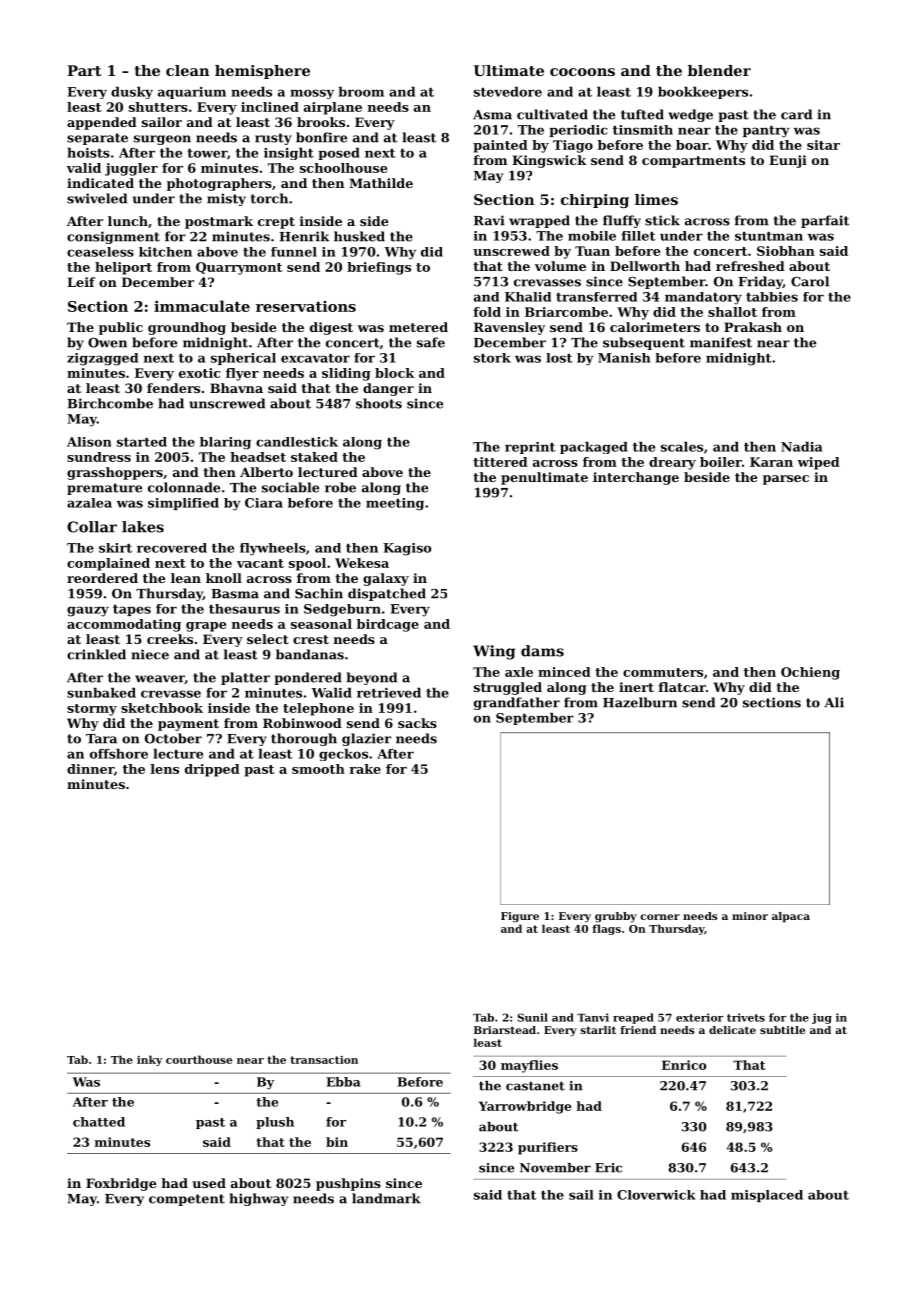 Image resolution: width=924 pixels, height=1308 pixels. Describe the element at coordinates (209, 1183) in the screenshot. I see `used` at that location.
